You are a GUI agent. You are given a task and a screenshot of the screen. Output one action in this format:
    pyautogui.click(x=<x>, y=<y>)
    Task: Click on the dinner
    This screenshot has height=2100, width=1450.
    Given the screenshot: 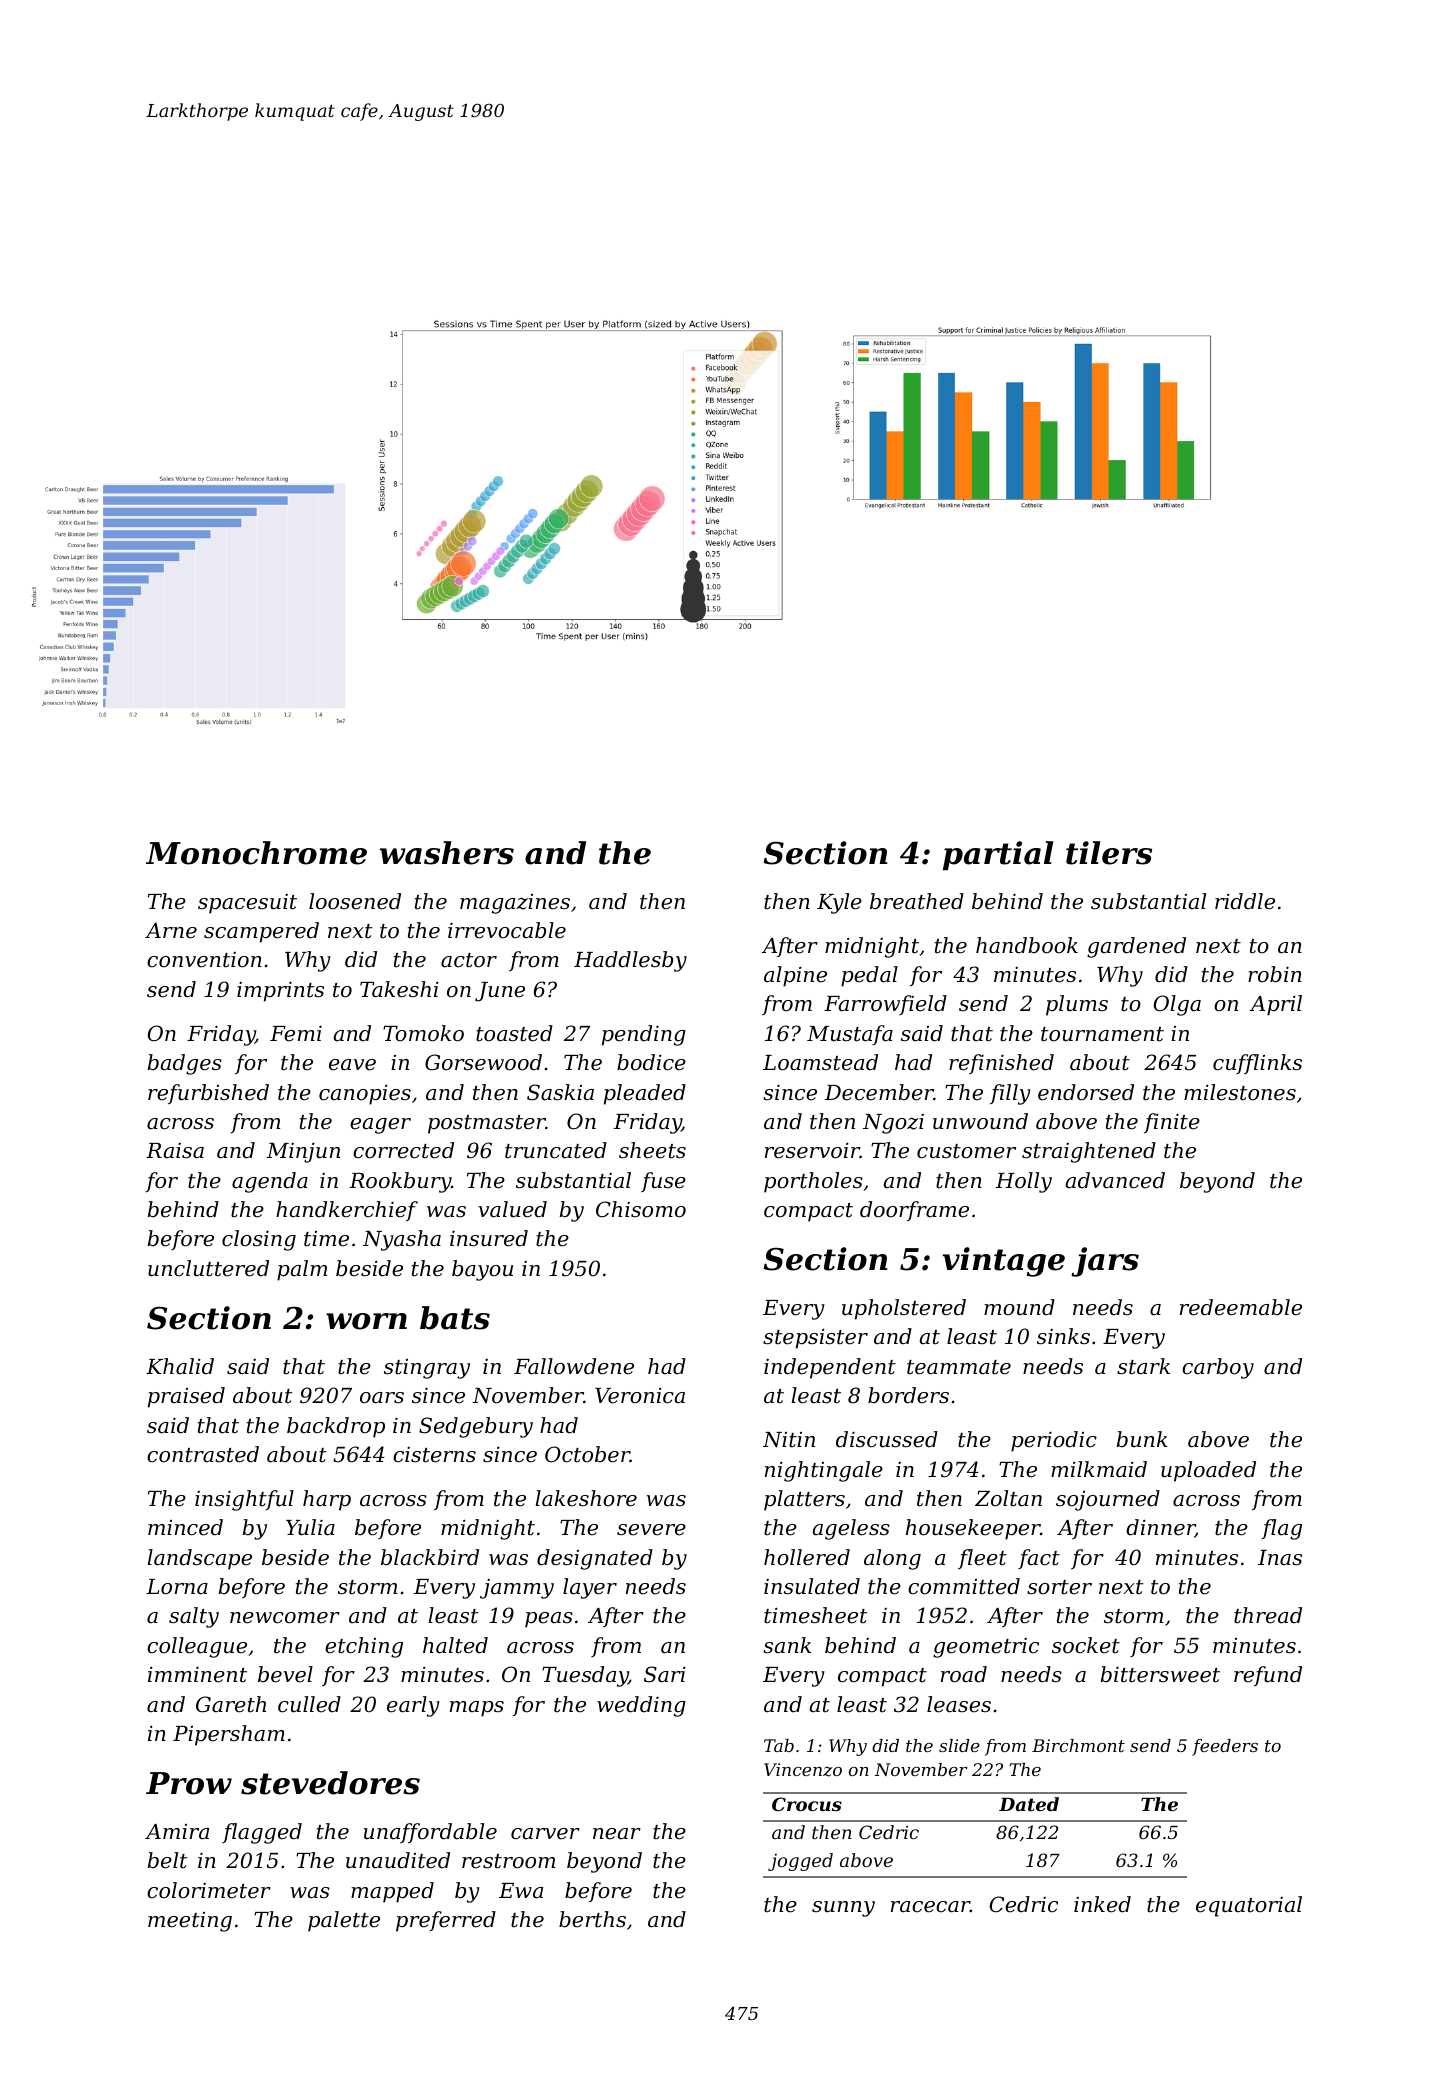 What is the action you would take?
    pyautogui.click(x=1160, y=1528)
